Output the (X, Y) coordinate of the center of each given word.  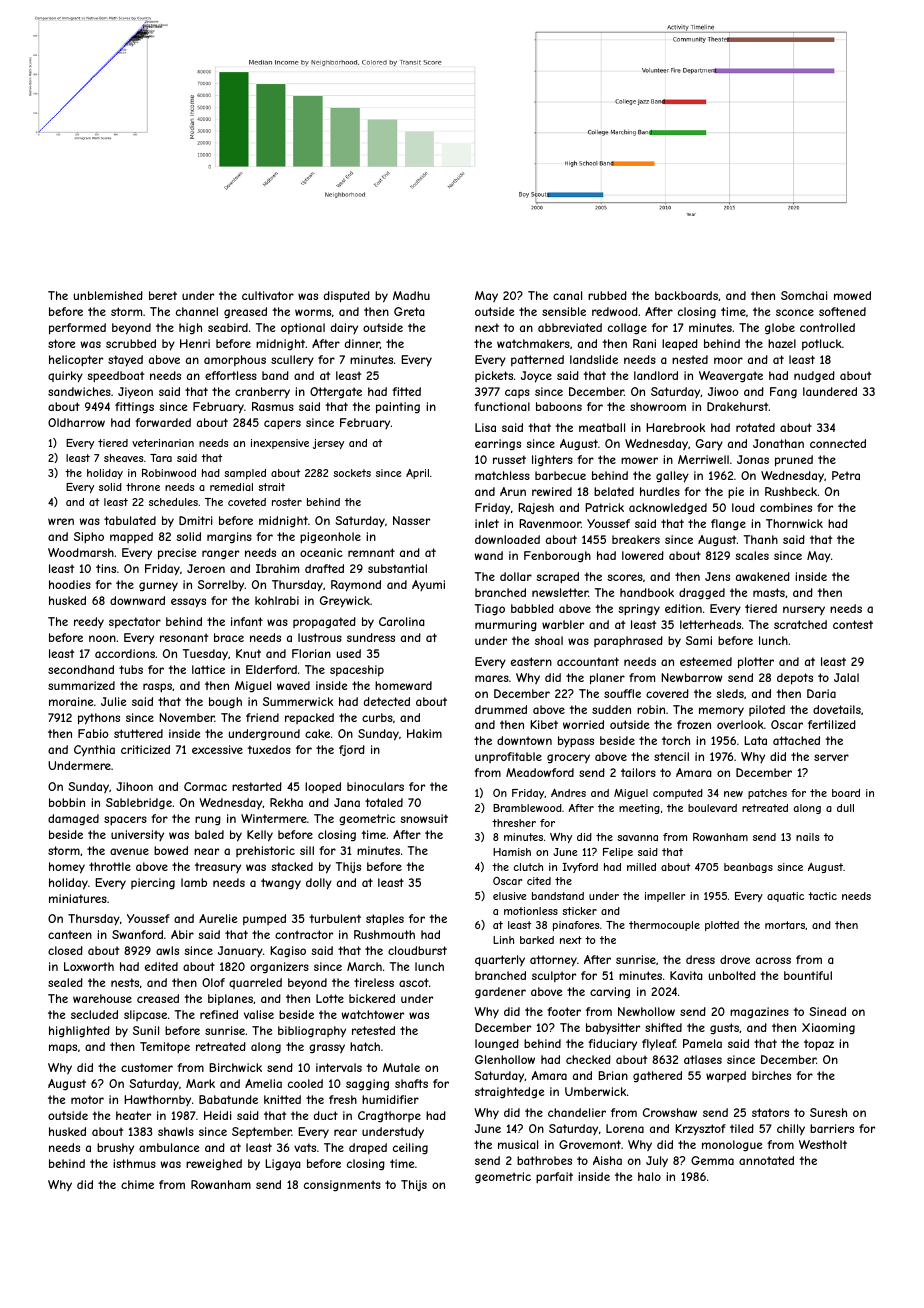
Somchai (804, 295)
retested (373, 1030)
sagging (367, 1085)
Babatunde (228, 1099)
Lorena (625, 1128)
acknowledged (668, 508)
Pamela (702, 1043)
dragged (702, 594)
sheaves (123, 458)
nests (125, 982)
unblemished (108, 295)
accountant (588, 661)
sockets (352, 473)
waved (293, 685)
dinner (362, 344)
